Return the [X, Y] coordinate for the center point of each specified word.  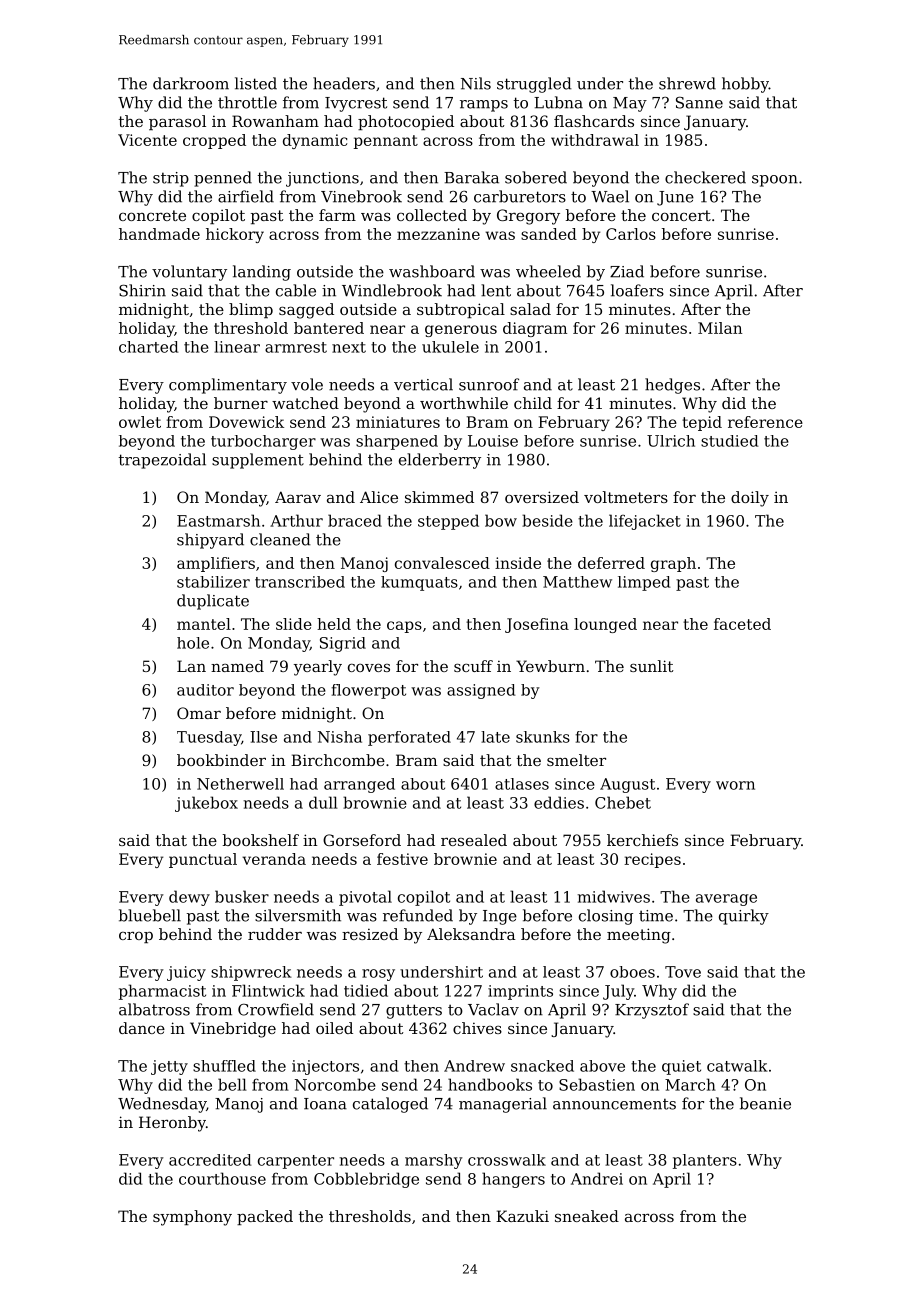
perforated [409, 738]
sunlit [651, 666]
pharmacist [162, 992]
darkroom [191, 83]
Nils [476, 83]
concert [681, 215]
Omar [199, 713]
